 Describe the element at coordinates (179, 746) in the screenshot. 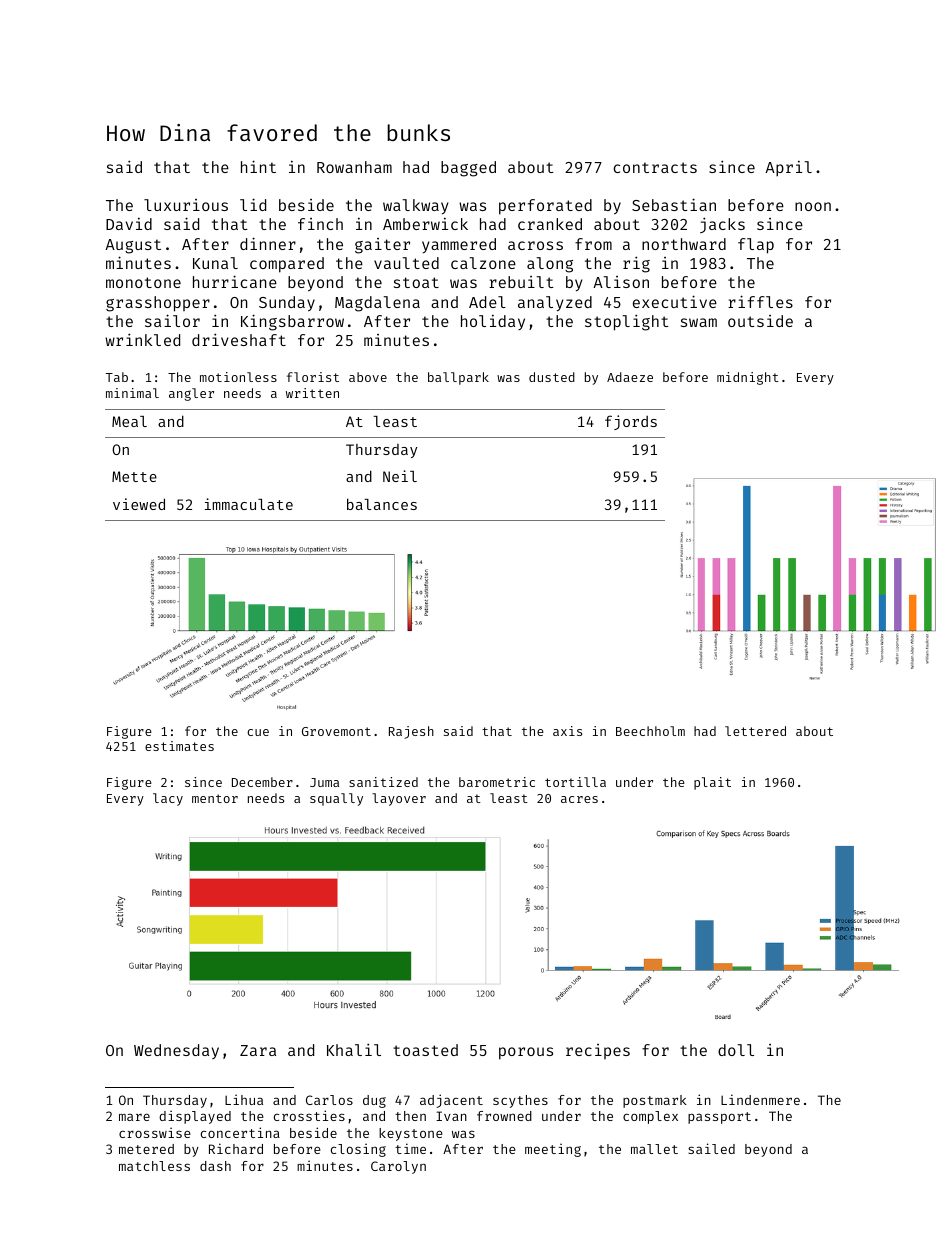

I see `estimates` at that location.
